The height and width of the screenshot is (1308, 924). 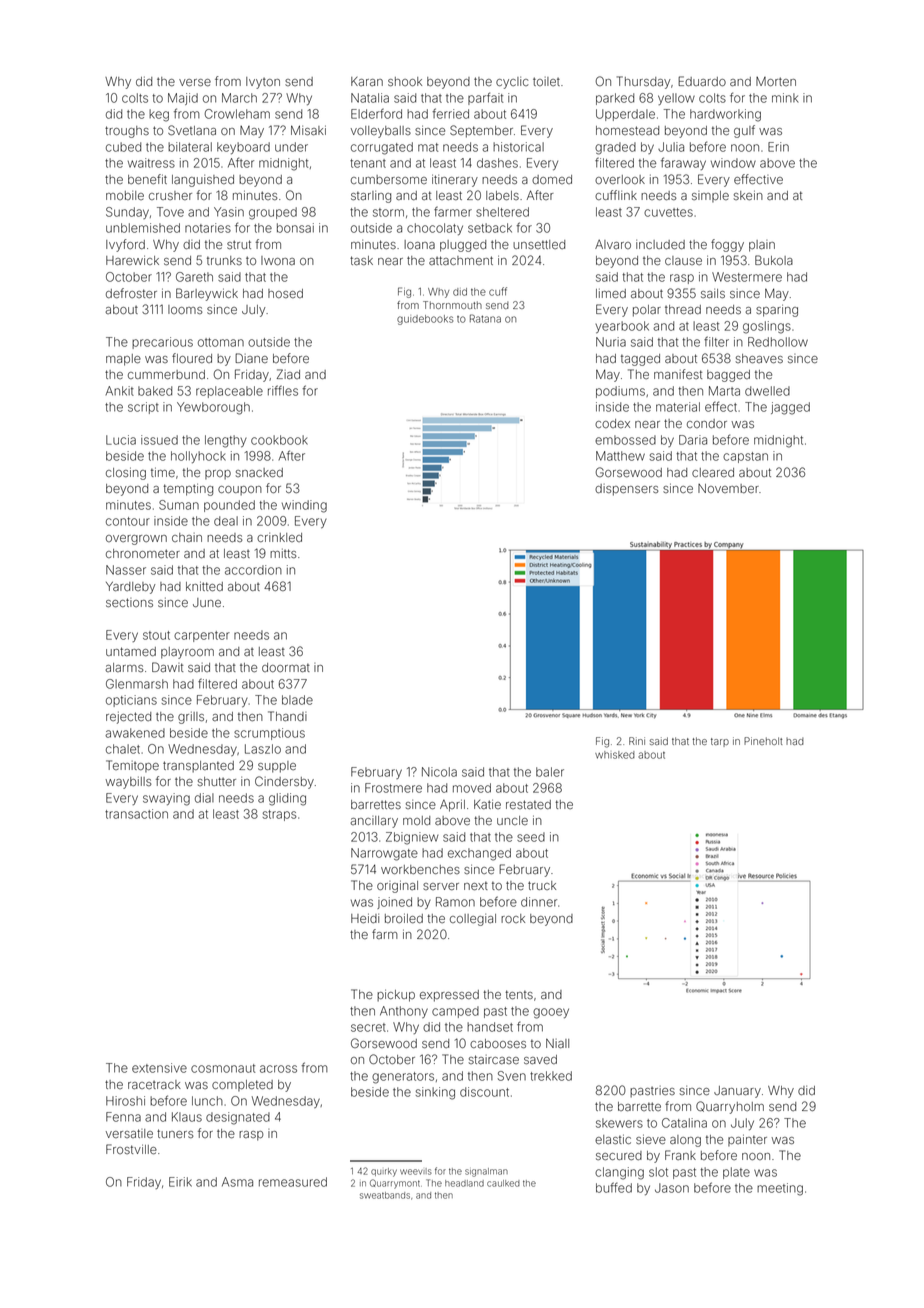 What do you see at coordinates (550, 772) in the screenshot?
I see `baler` at bounding box center [550, 772].
